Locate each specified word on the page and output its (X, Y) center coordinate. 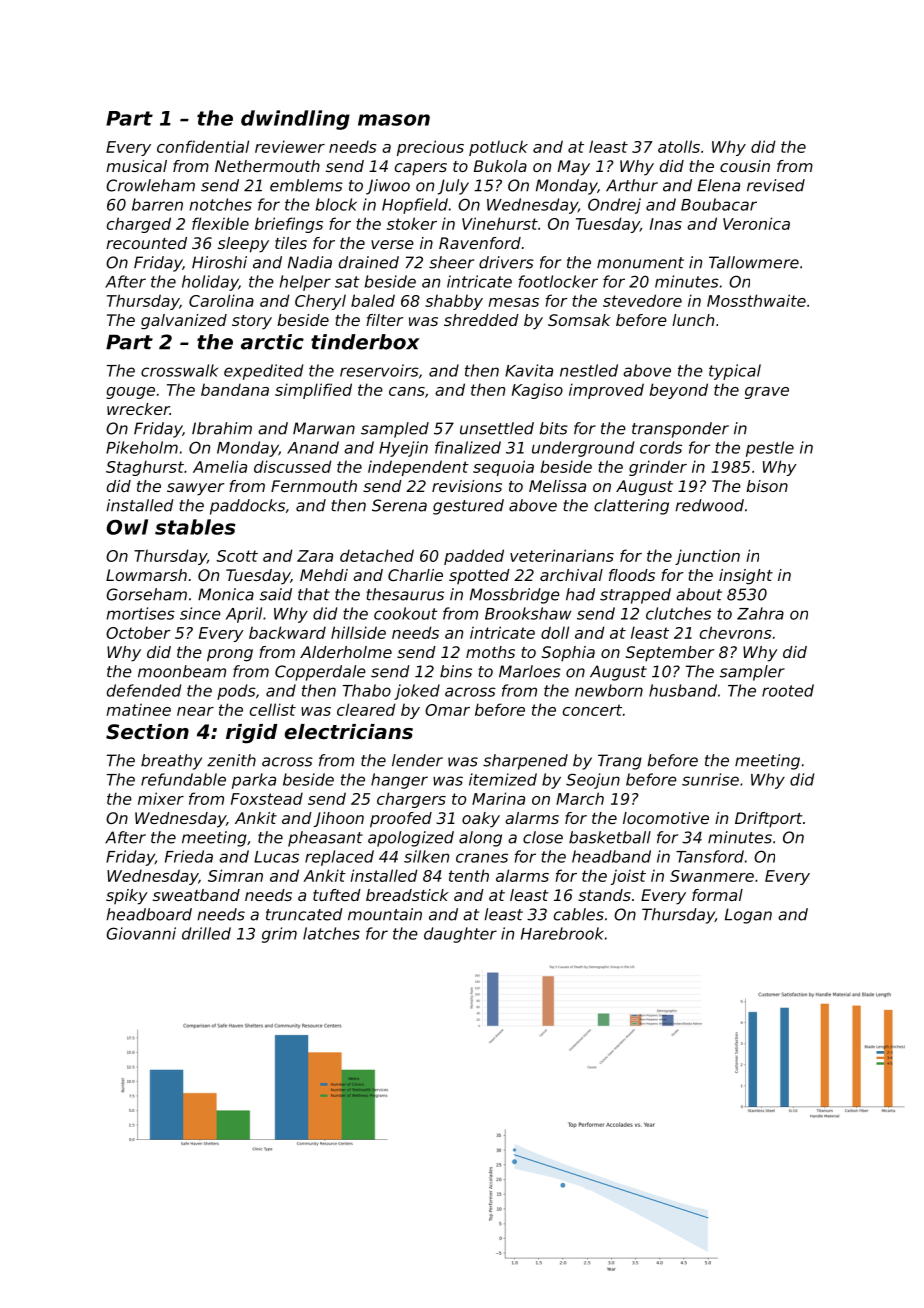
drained (369, 262)
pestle (770, 449)
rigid (252, 734)
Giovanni (141, 933)
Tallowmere (754, 262)
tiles (291, 243)
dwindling (295, 120)
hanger (399, 781)
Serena (399, 505)
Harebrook (562, 933)
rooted (788, 690)
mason (394, 120)
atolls (679, 146)
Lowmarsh (146, 575)
